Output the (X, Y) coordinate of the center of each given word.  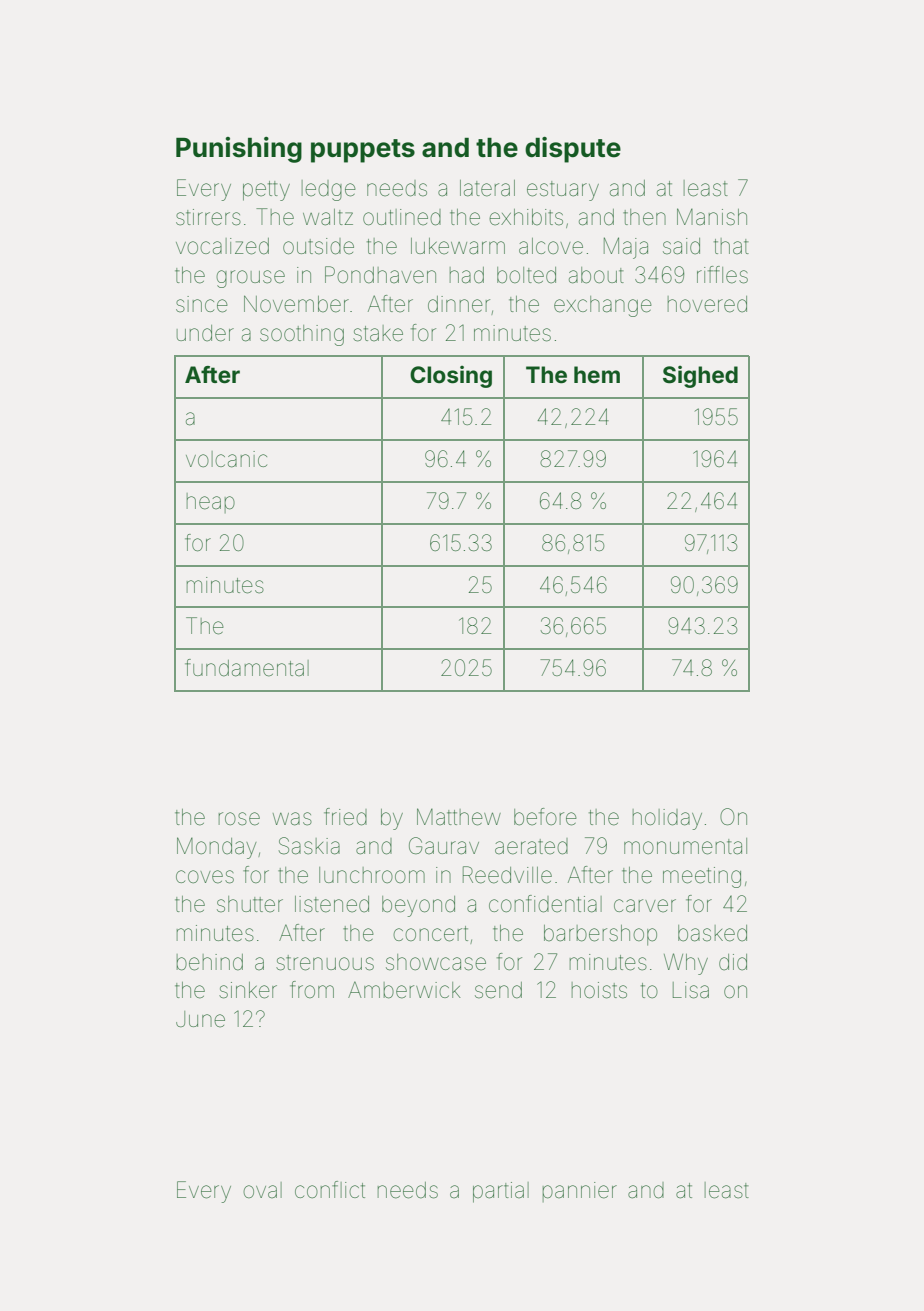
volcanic (226, 459)
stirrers (208, 217)
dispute (573, 150)
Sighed (700, 377)
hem (597, 375)
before (545, 817)
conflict (330, 1189)
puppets (363, 151)
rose (239, 819)
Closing (451, 377)
